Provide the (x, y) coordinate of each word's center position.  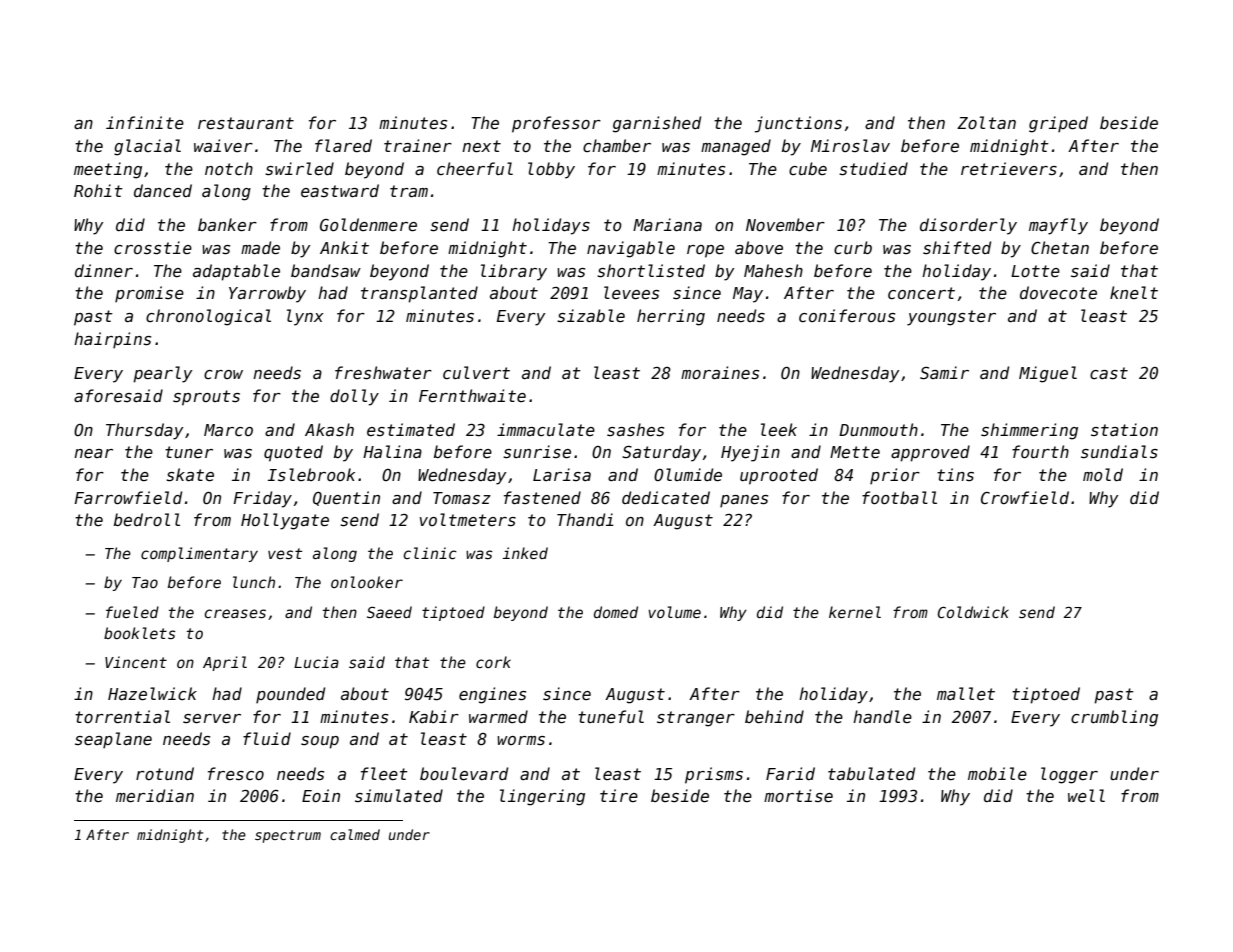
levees (631, 293)
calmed (355, 834)
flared (343, 146)
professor (556, 124)
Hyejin (750, 453)
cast (1109, 373)
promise (149, 294)
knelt (1134, 293)
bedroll (147, 519)
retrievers (1009, 169)
